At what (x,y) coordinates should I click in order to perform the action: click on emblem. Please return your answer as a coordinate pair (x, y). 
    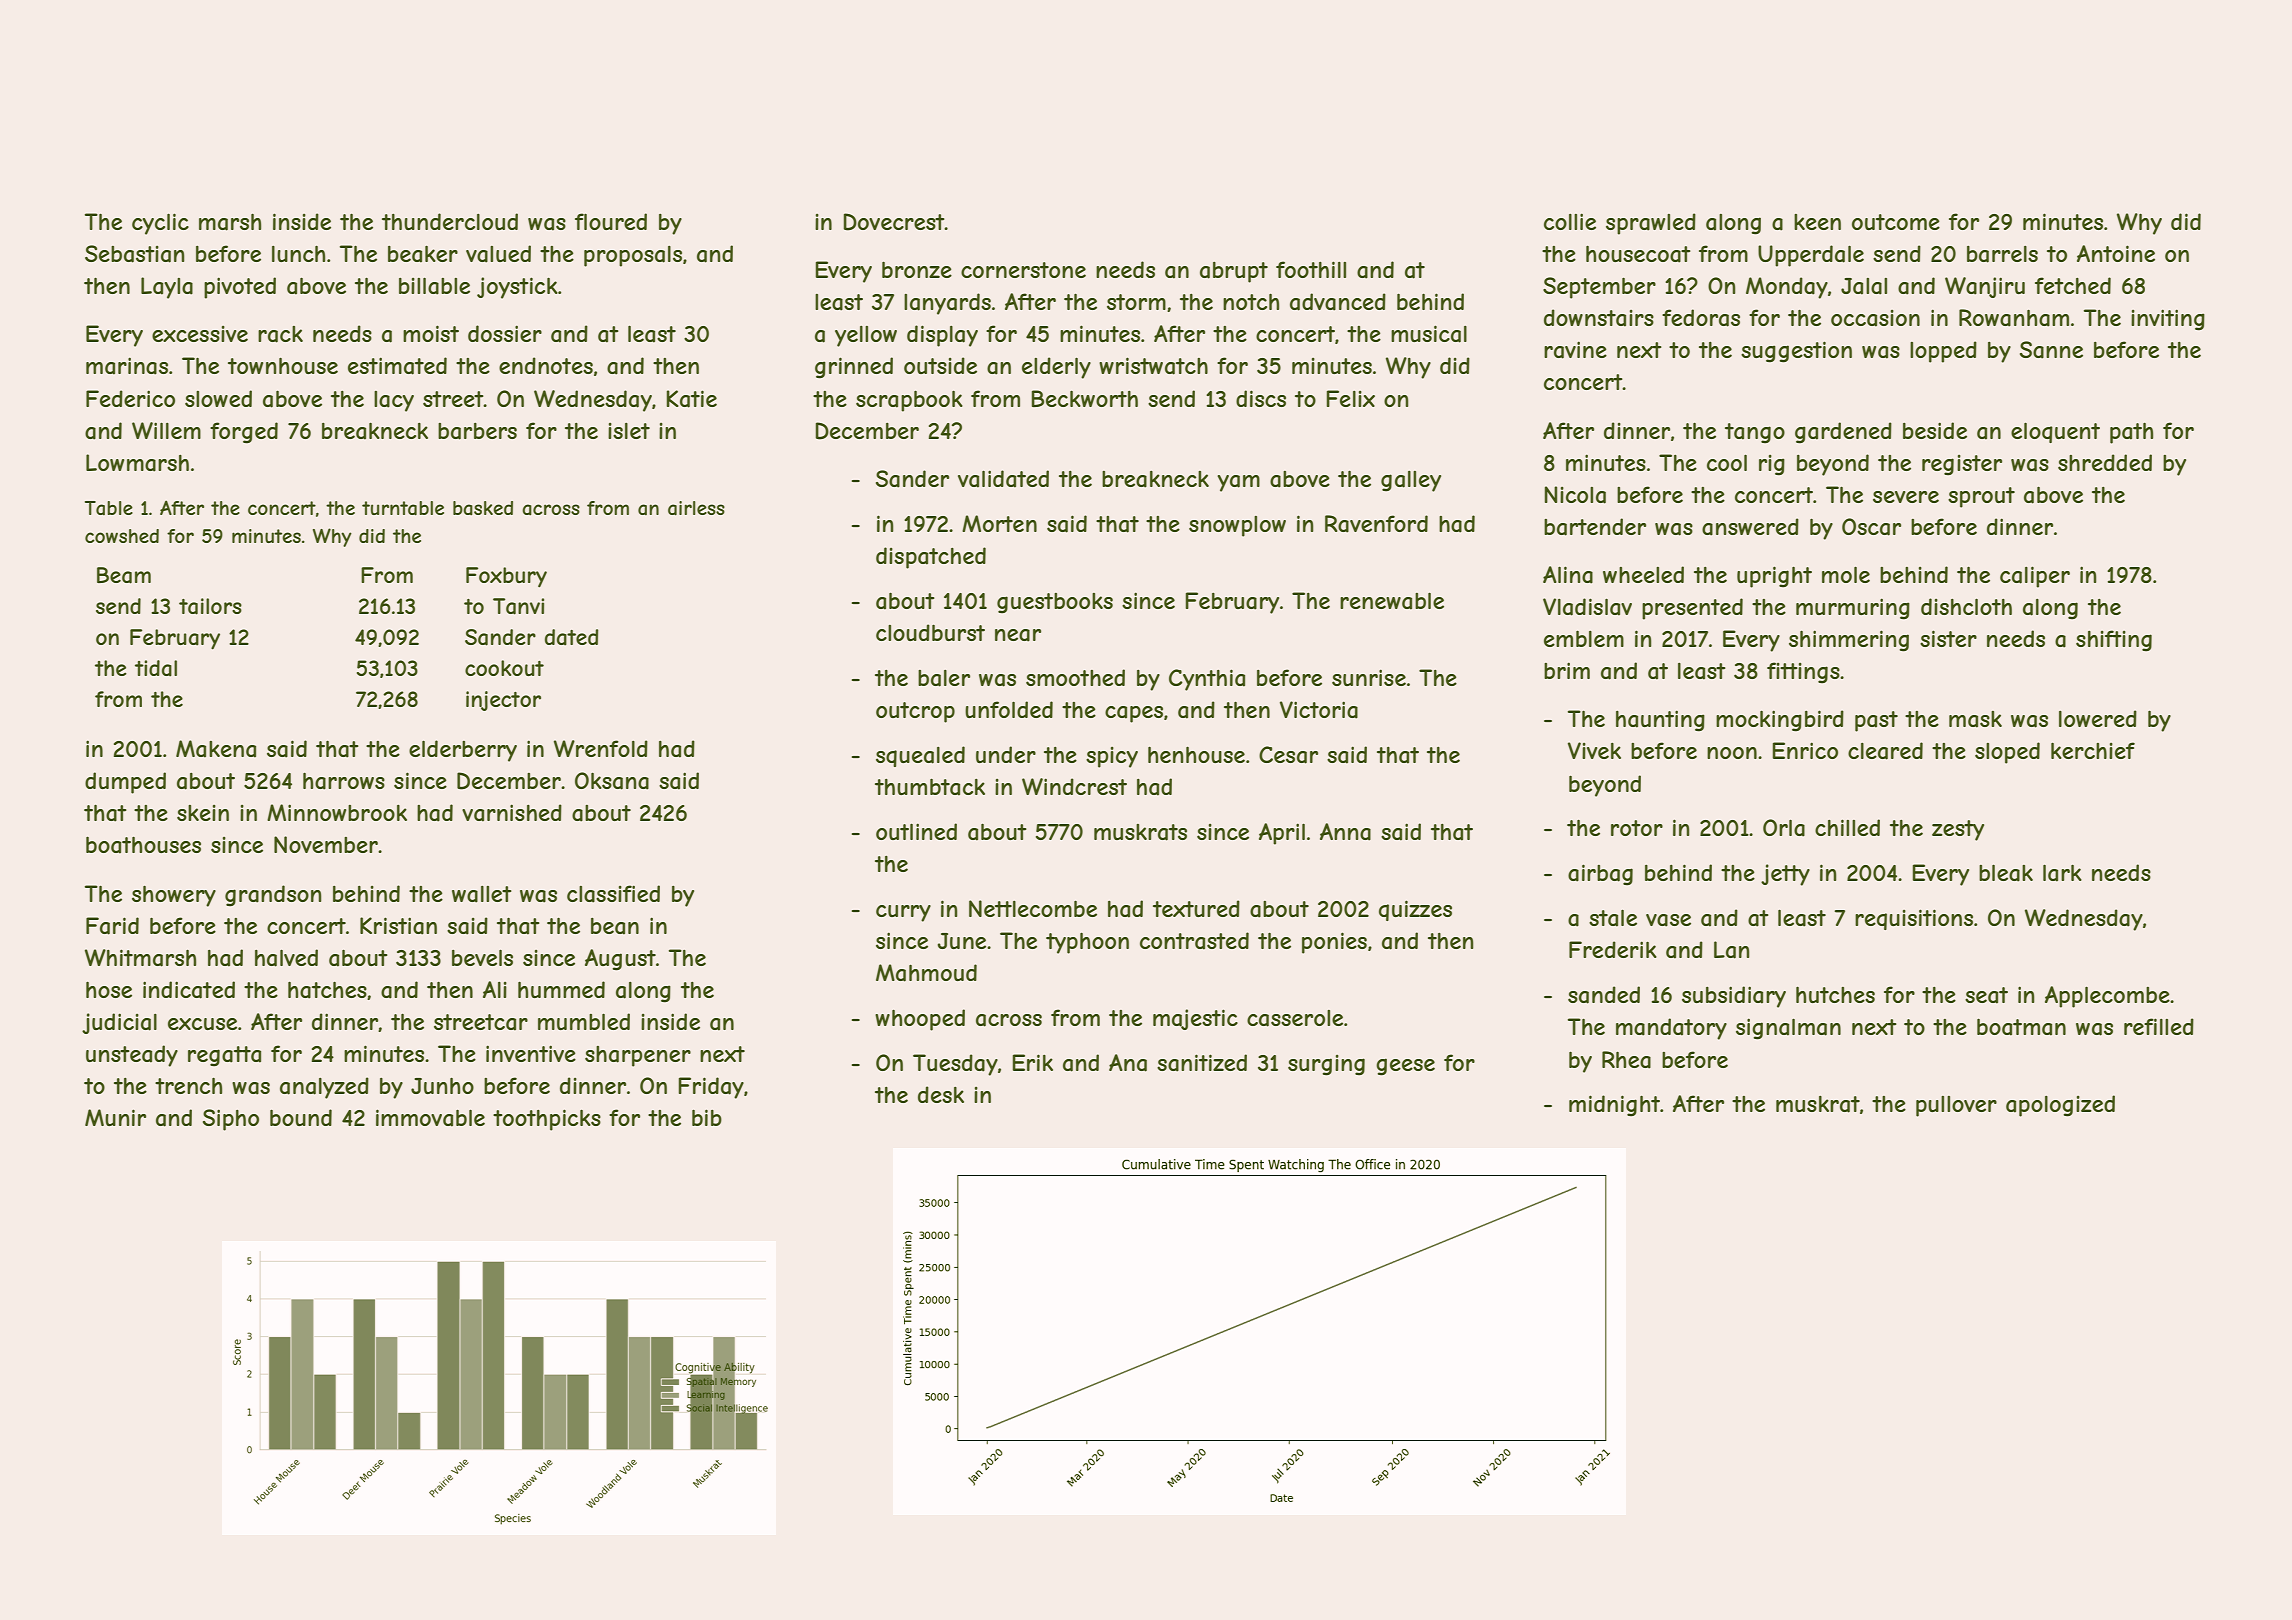
    Looking at the image, I should click on (1584, 638).
